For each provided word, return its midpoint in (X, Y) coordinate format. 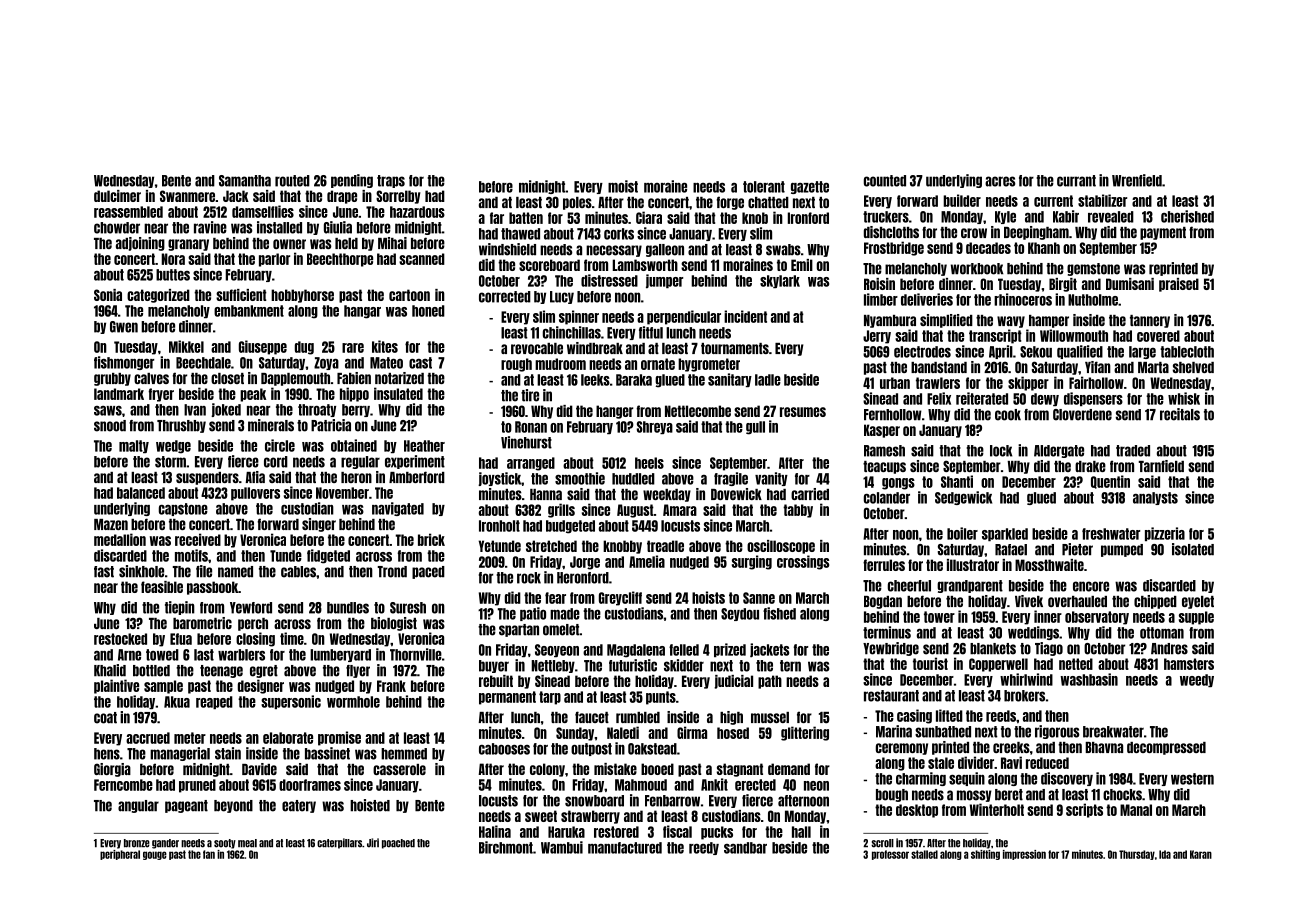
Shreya (655, 427)
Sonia (108, 295)
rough (516, 365)
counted (885, 181)
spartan (519, 630)
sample (163, 687)
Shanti (957, 481)
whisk (1184, 398)
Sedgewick (963, 498)
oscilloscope (781, 547)
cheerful (909, 586)
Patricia (331, 425)
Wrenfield (1137, 180)
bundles (348, 608)
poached (398, 844)
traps (391, 181)
